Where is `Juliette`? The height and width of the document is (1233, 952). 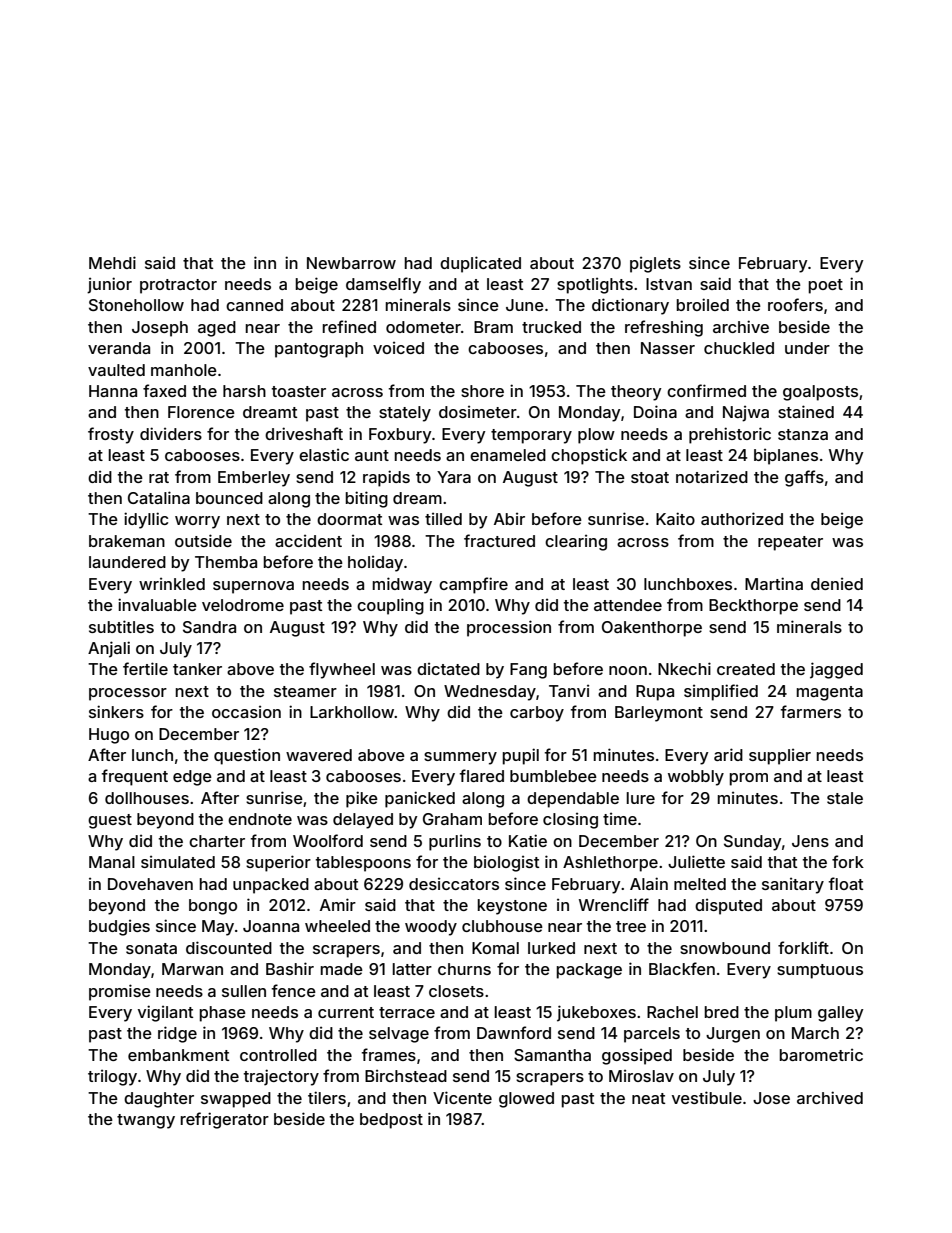
Juliette is located at coordinates (696, 861).
